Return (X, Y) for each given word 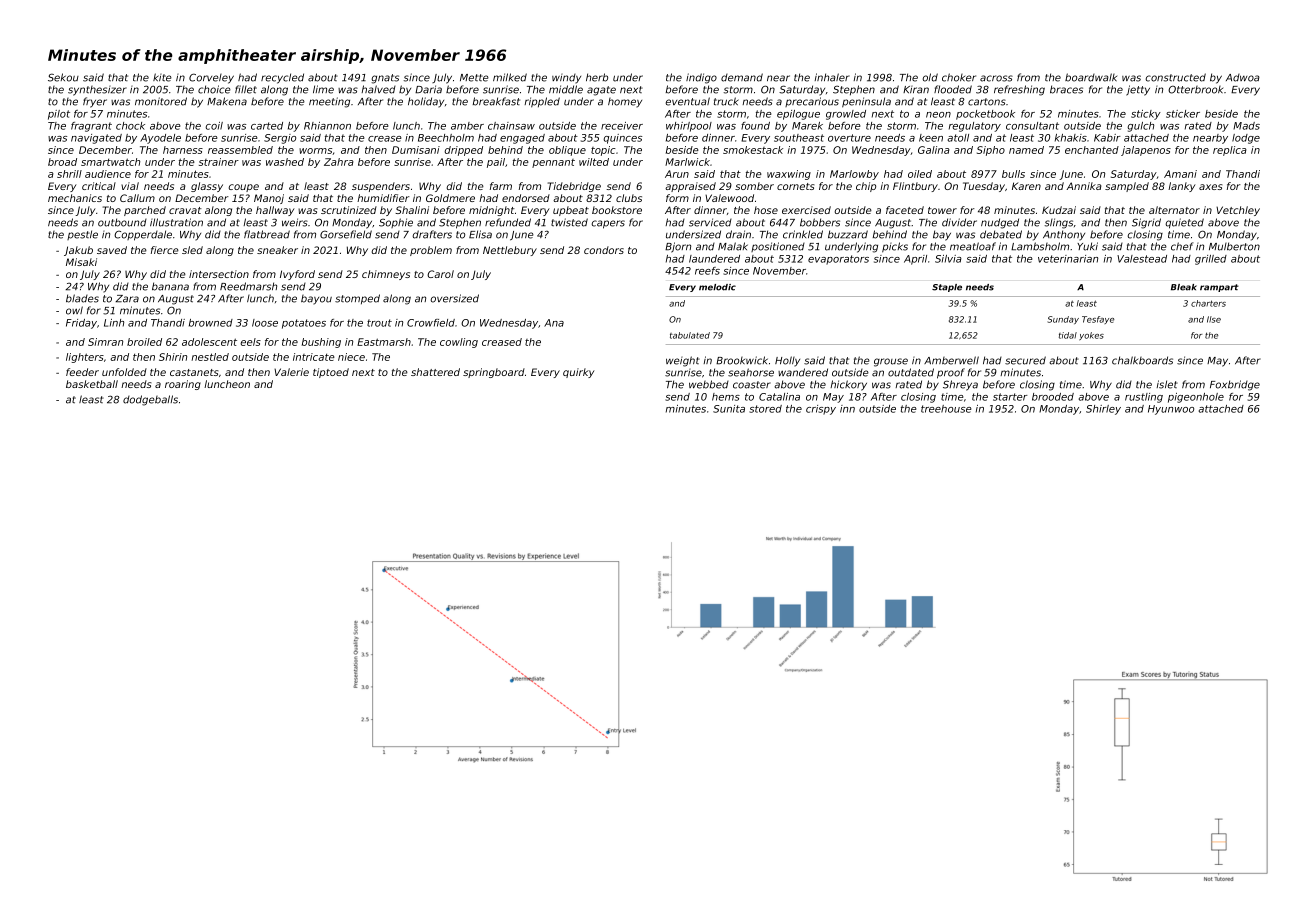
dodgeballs (150, 400)
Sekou (63, 77)
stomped (357, 299)
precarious (812, 102)
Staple (947, 288)
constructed (1175, 77)
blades (82, 298)
